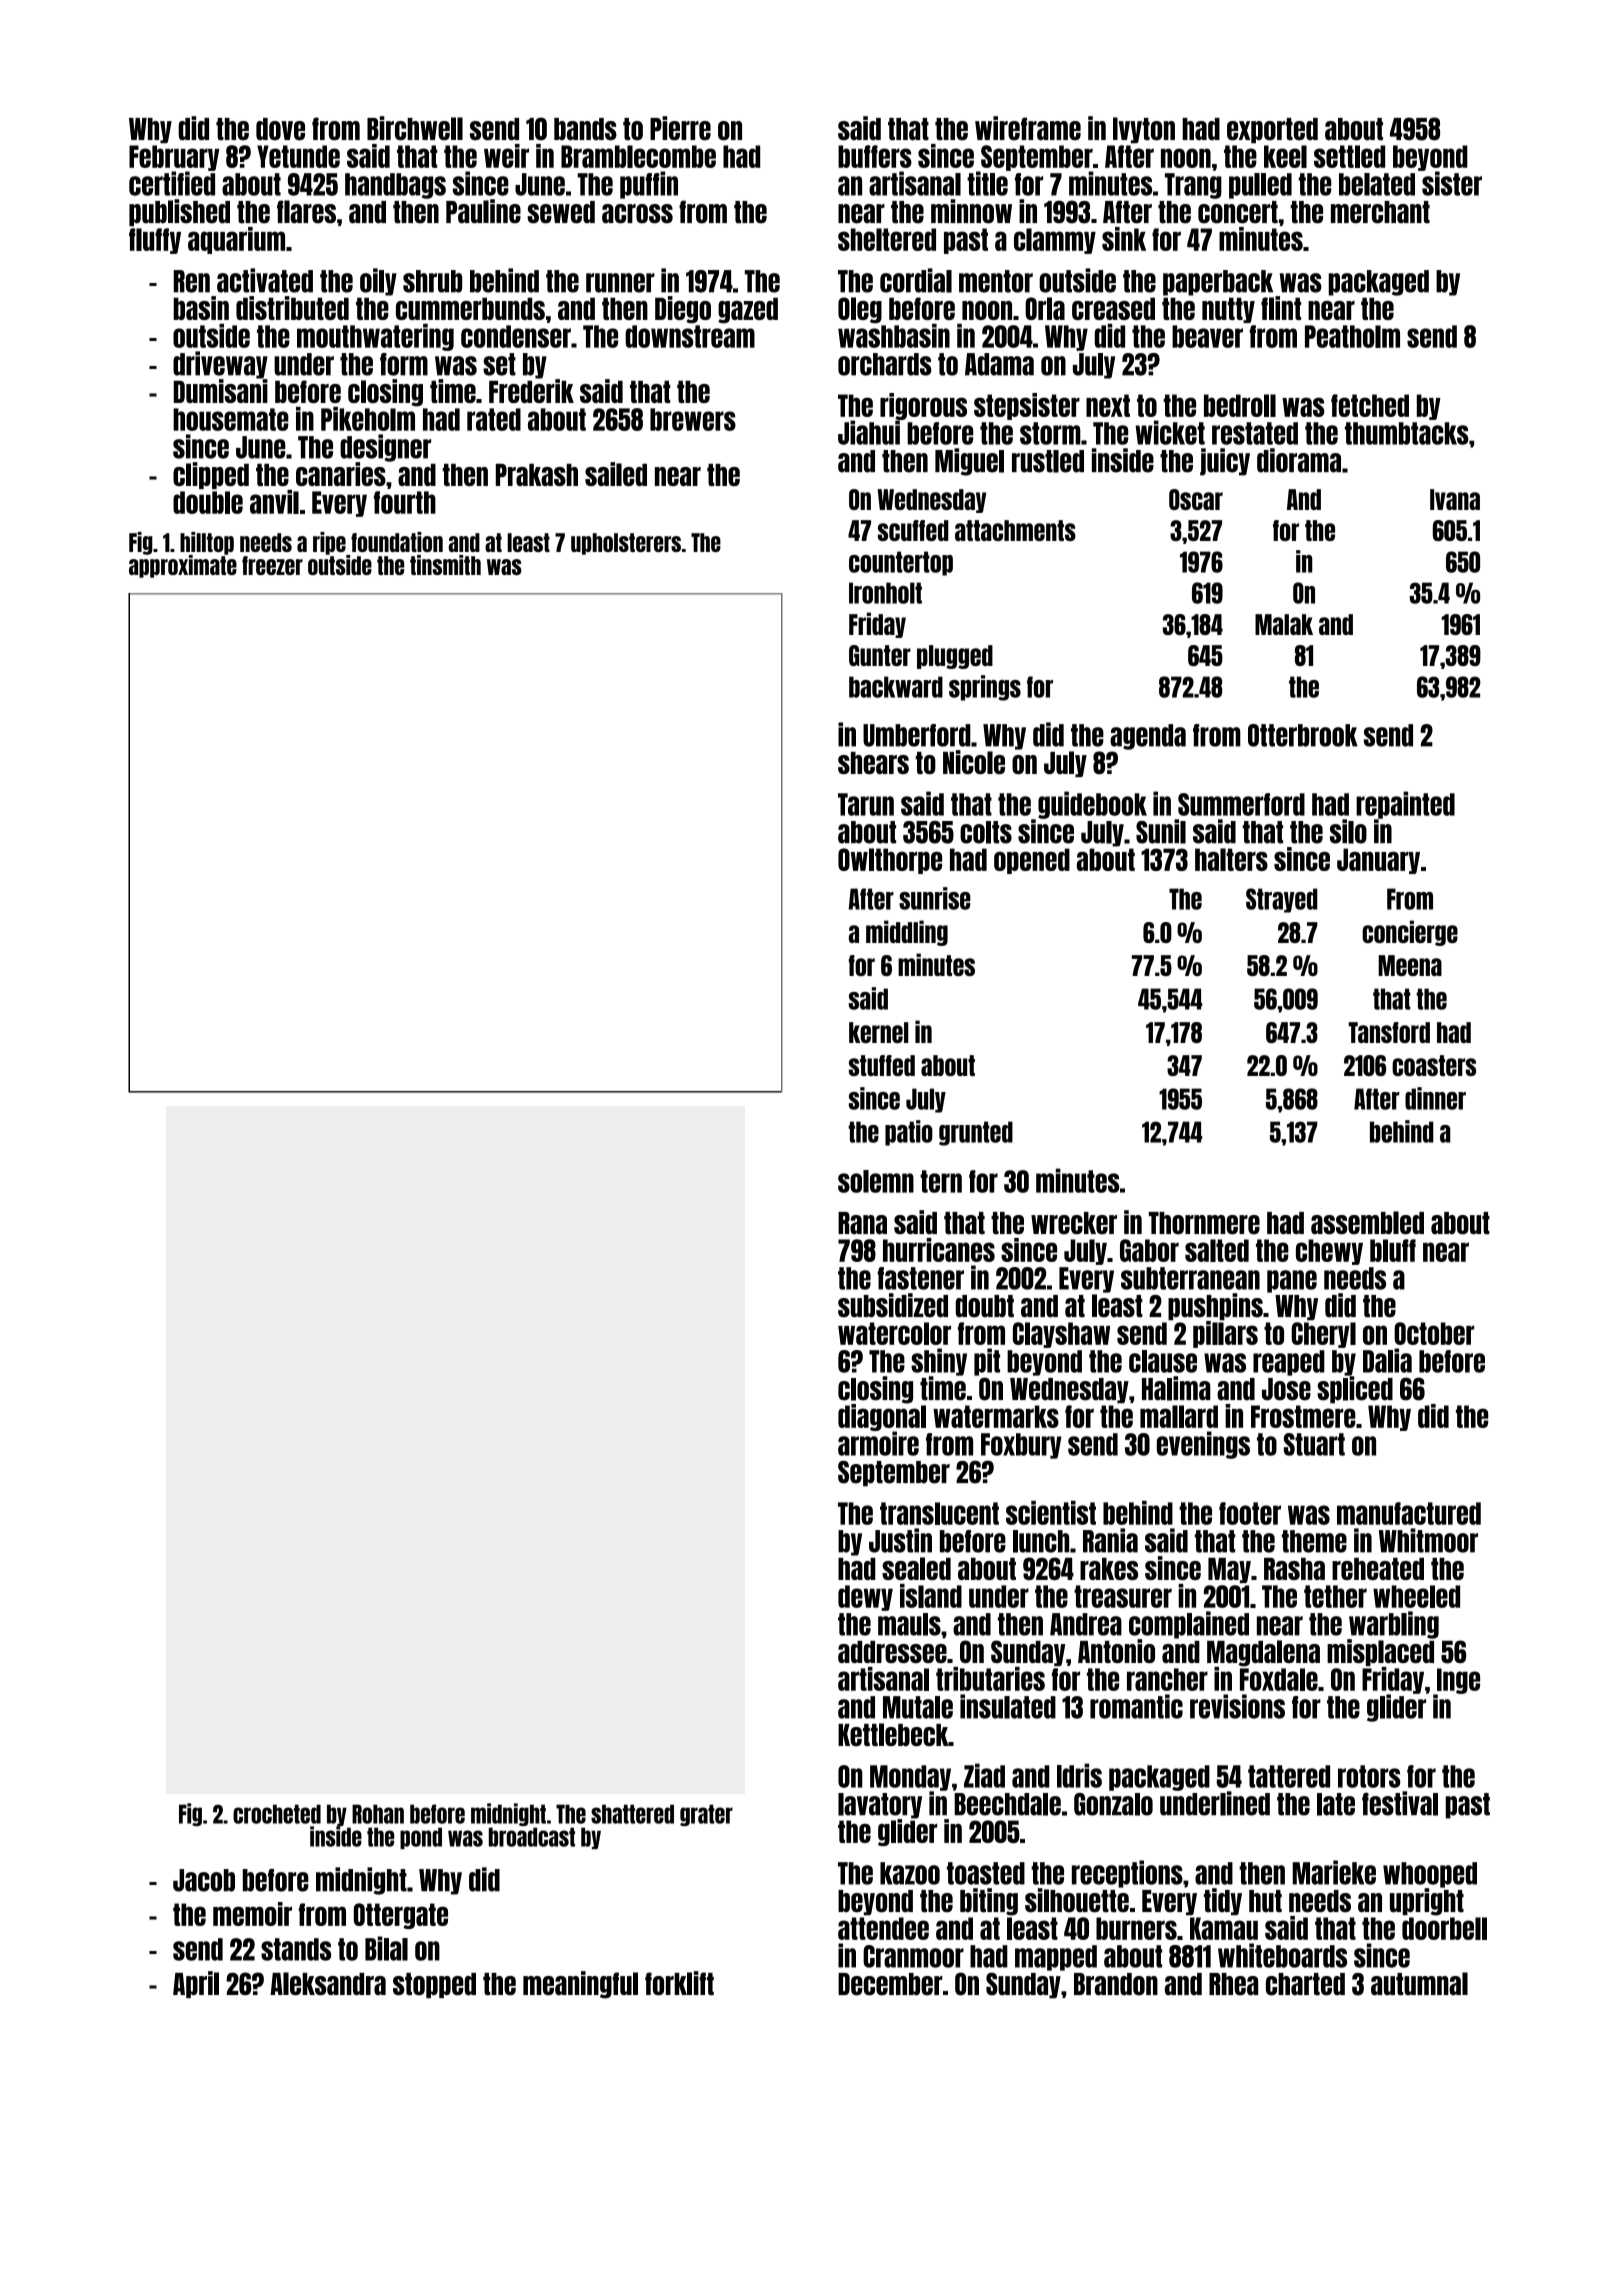 The image size is (1620, 2292). Describe the element at coordinates (378, 282) in the document. I see `oily` at that location.
